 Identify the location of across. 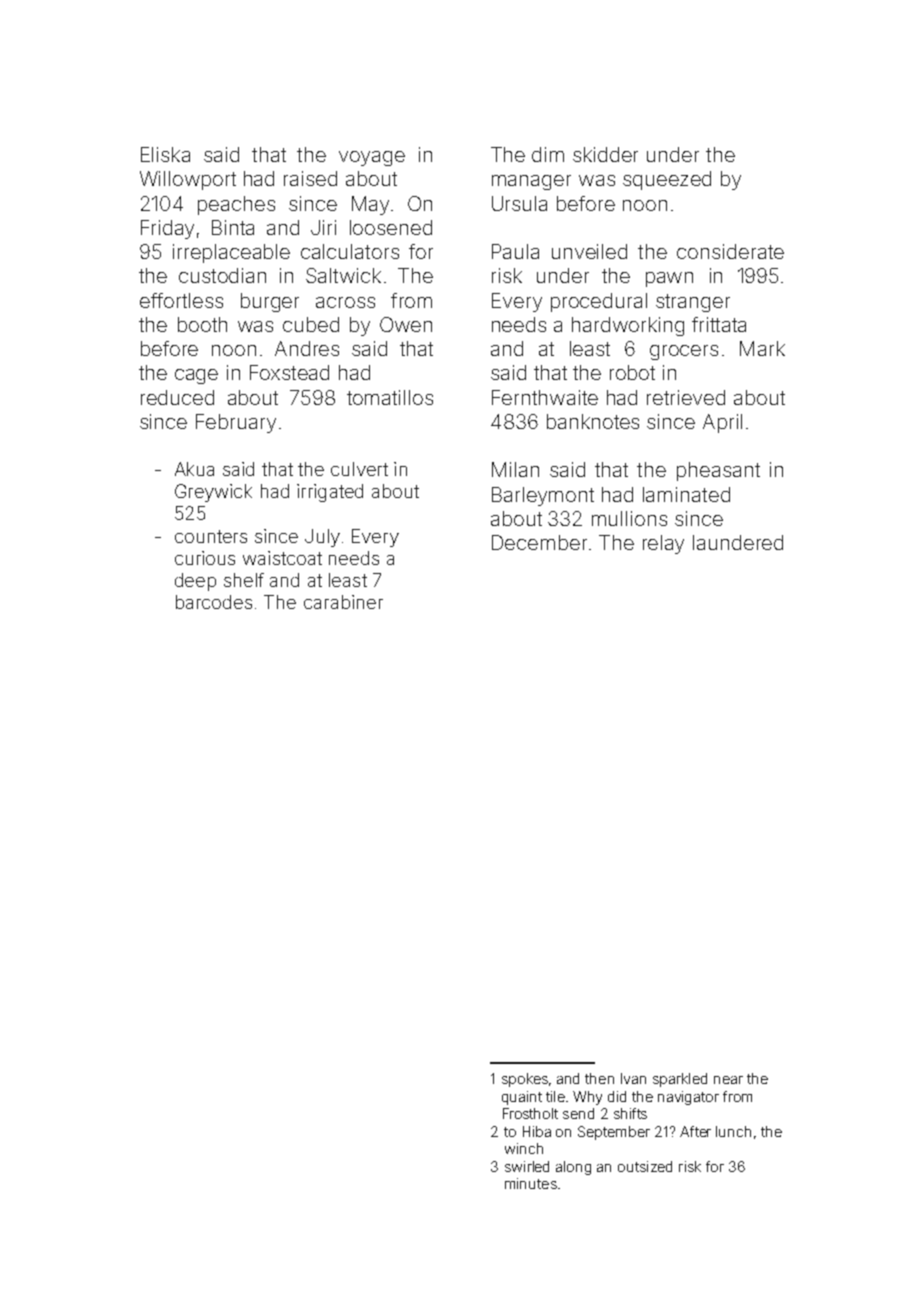
(345, 302).
